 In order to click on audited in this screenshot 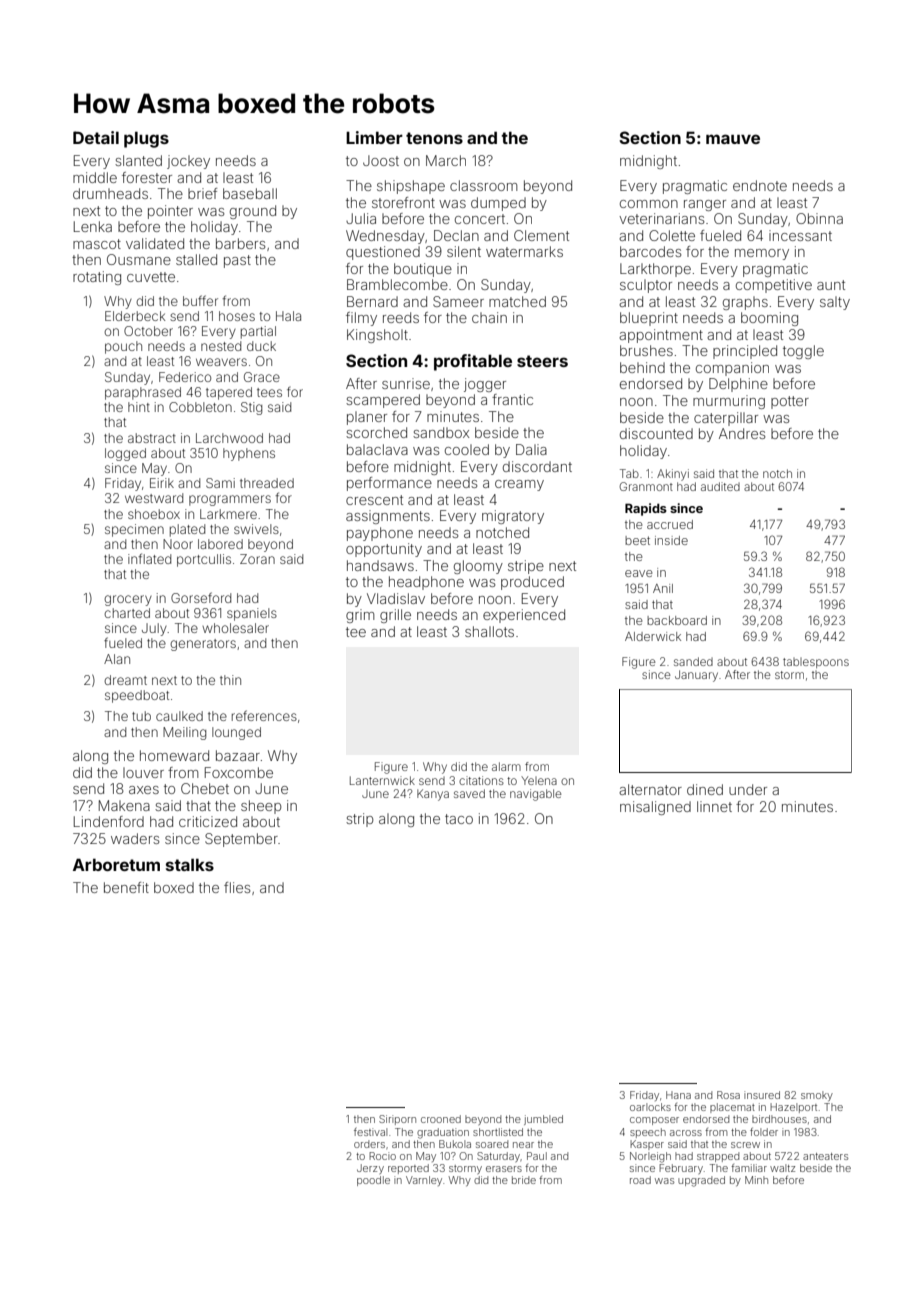, I will do `click(720, 486)`.
